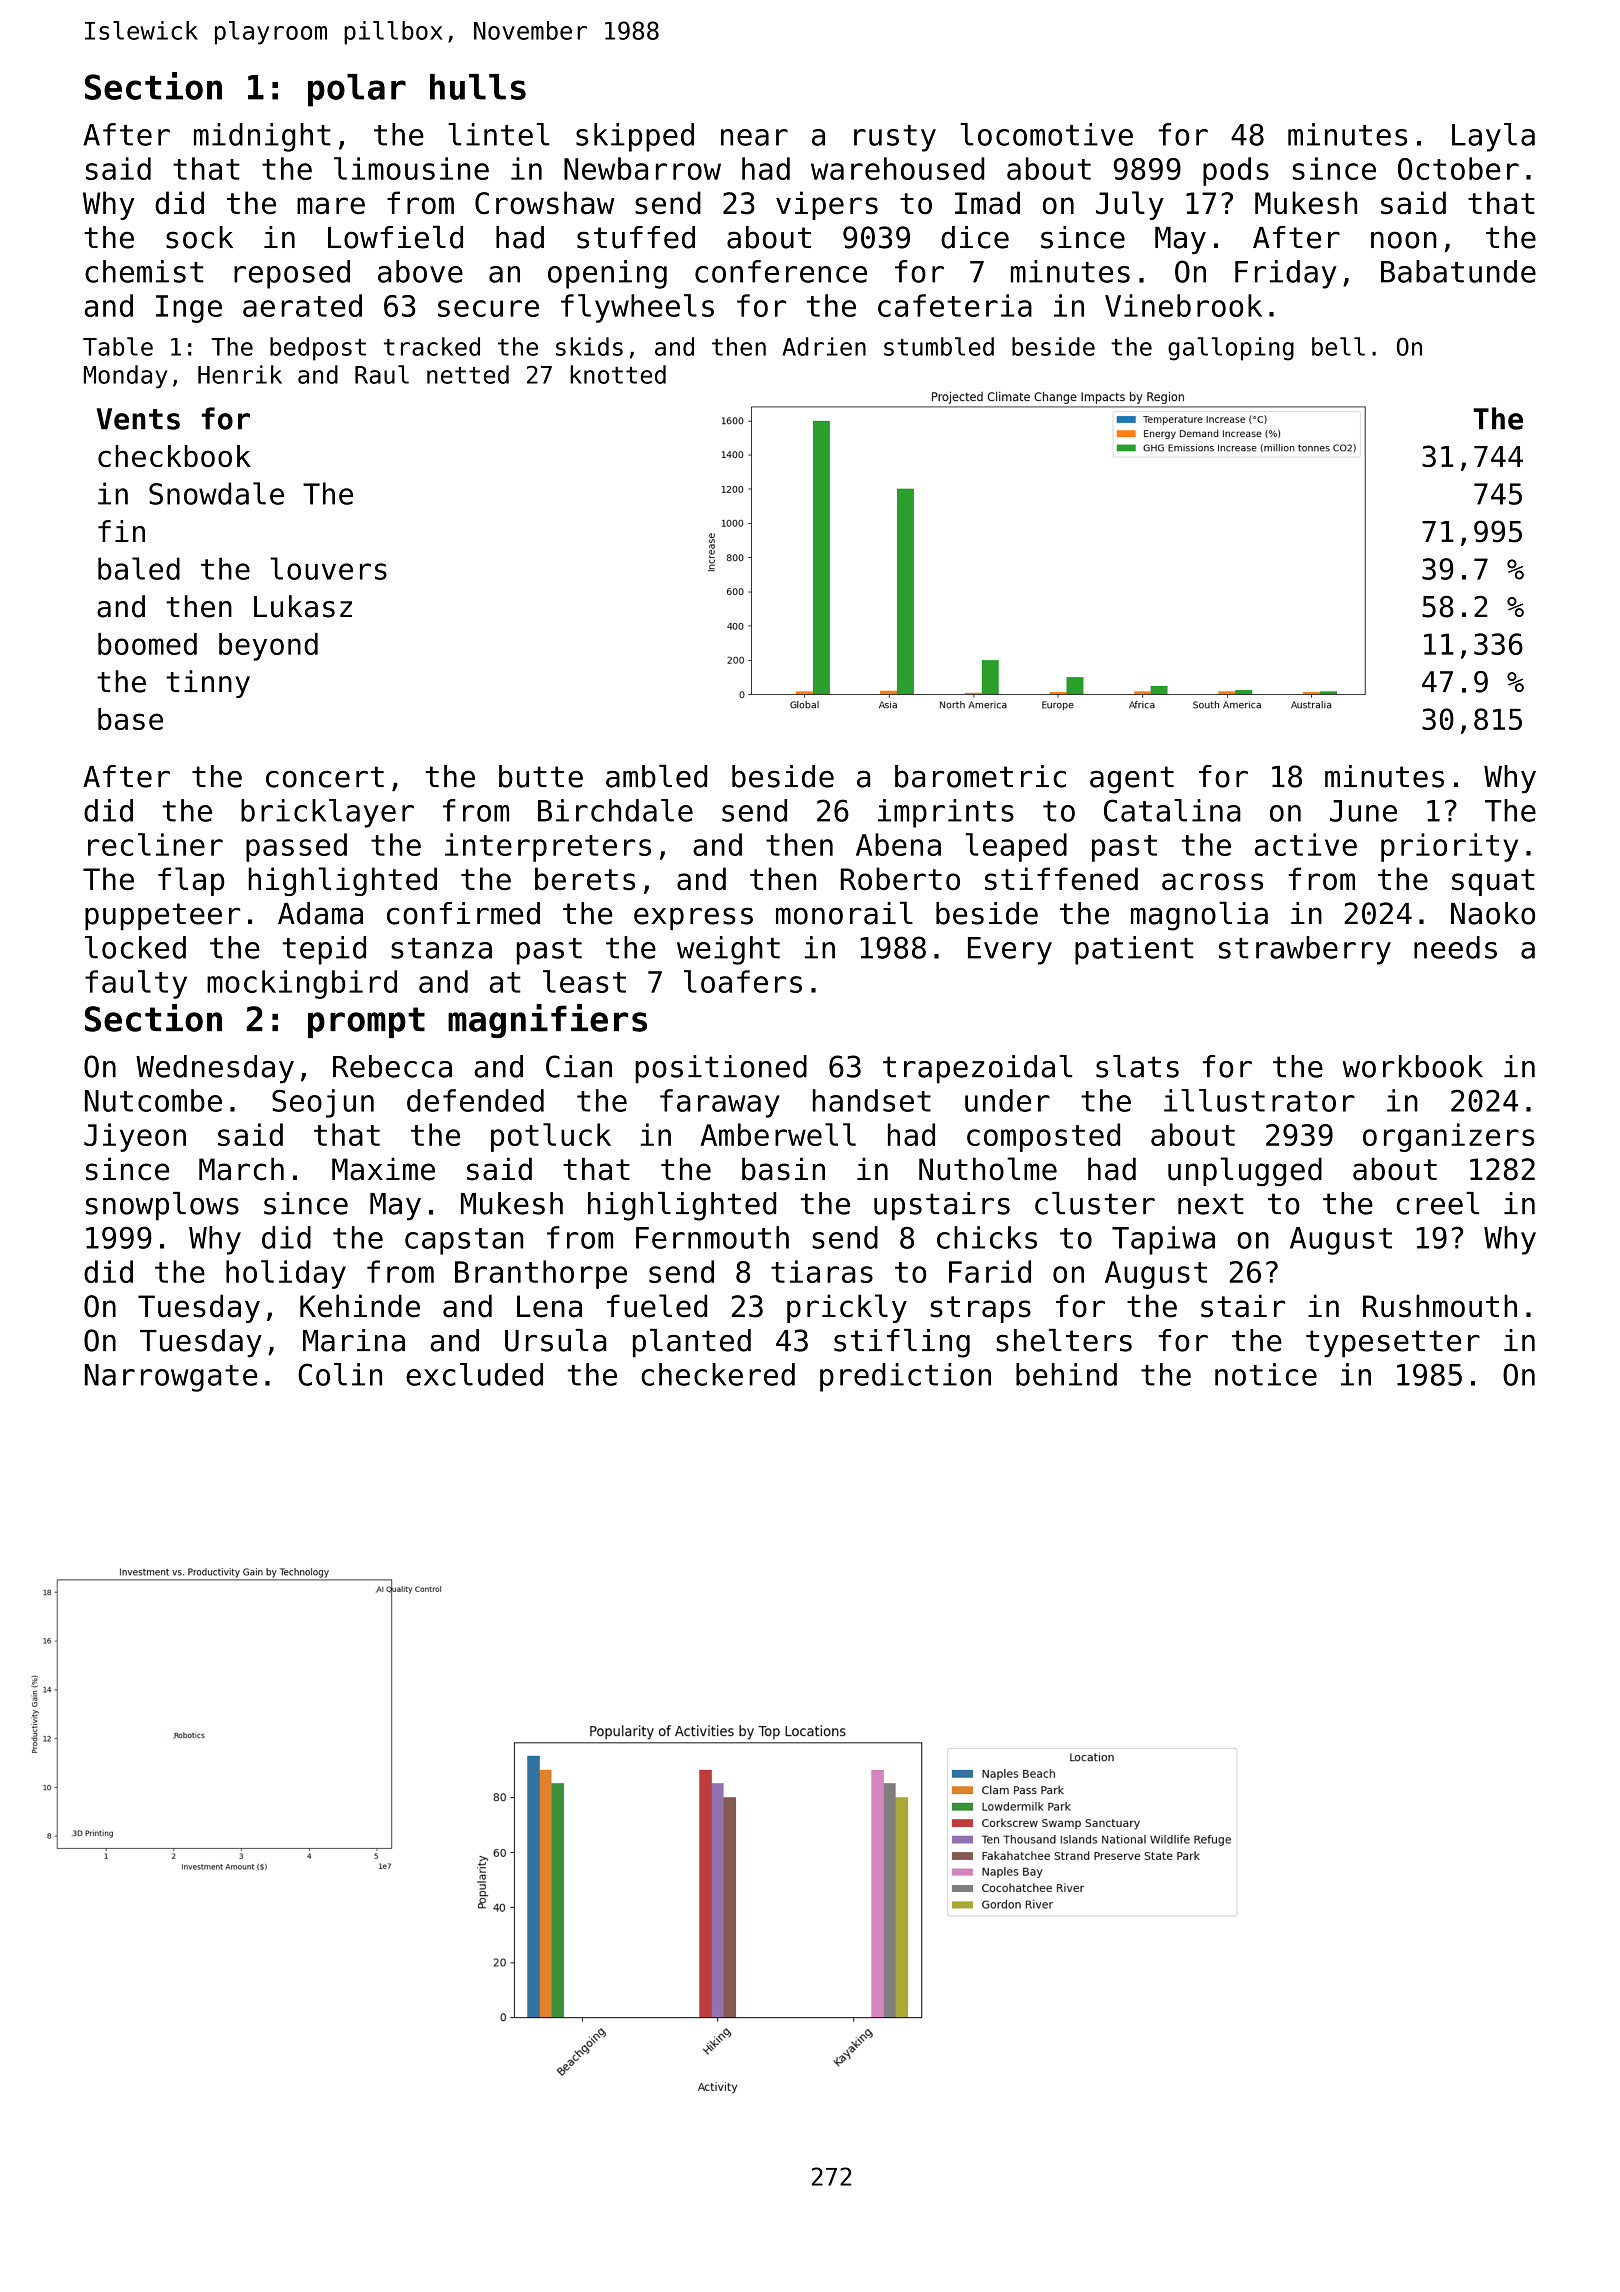 The width and height of the page is (1620, 2292). Describe the element at coordinates (895, 138) in the page. I see `rusty` at that location.
